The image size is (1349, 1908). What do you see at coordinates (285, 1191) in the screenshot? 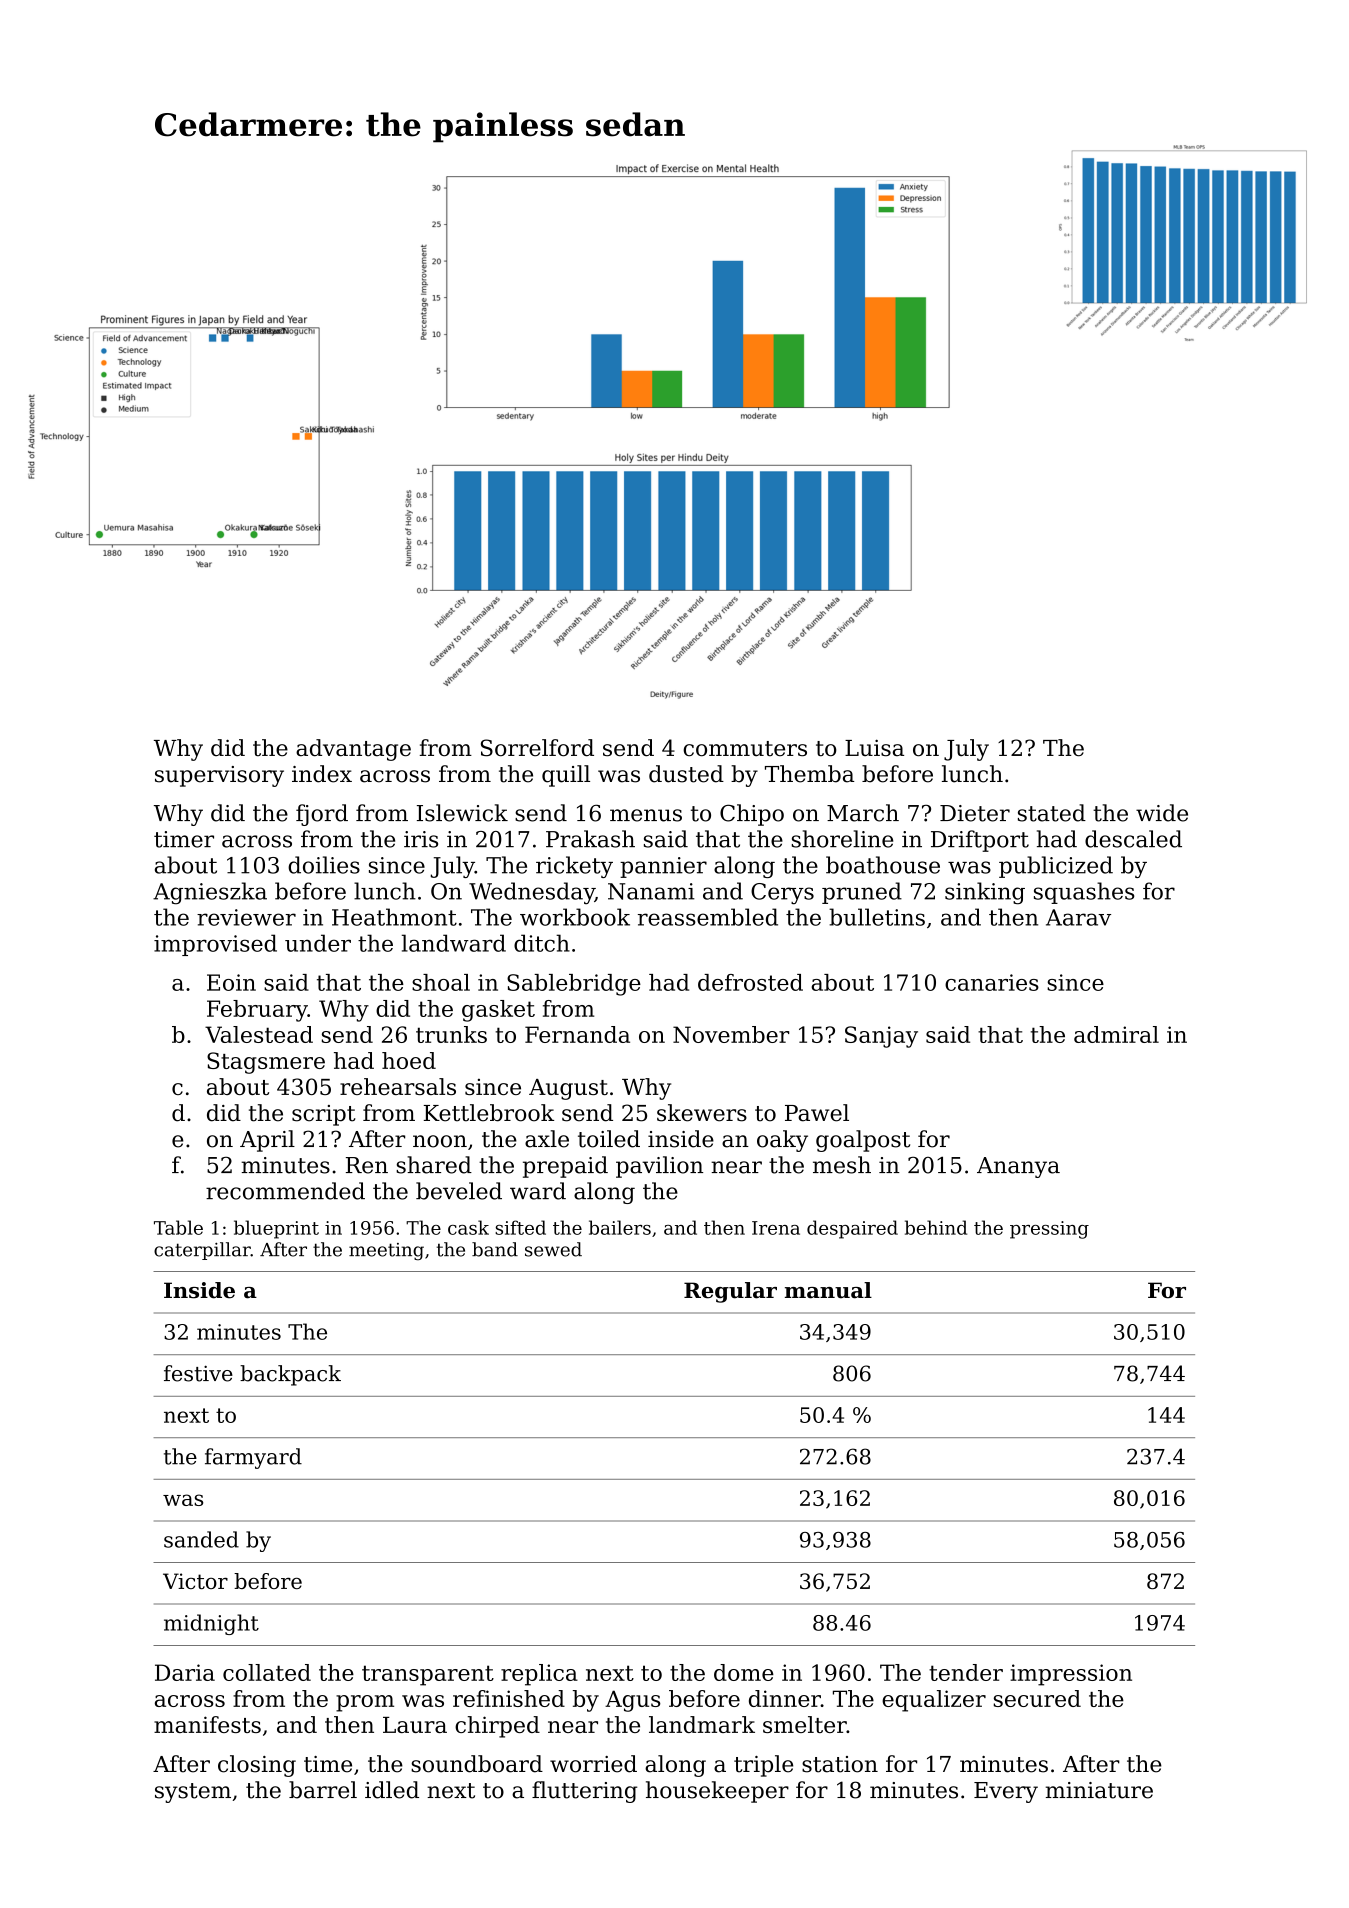
I see `recommended` at bounding box center [285, 1191].
